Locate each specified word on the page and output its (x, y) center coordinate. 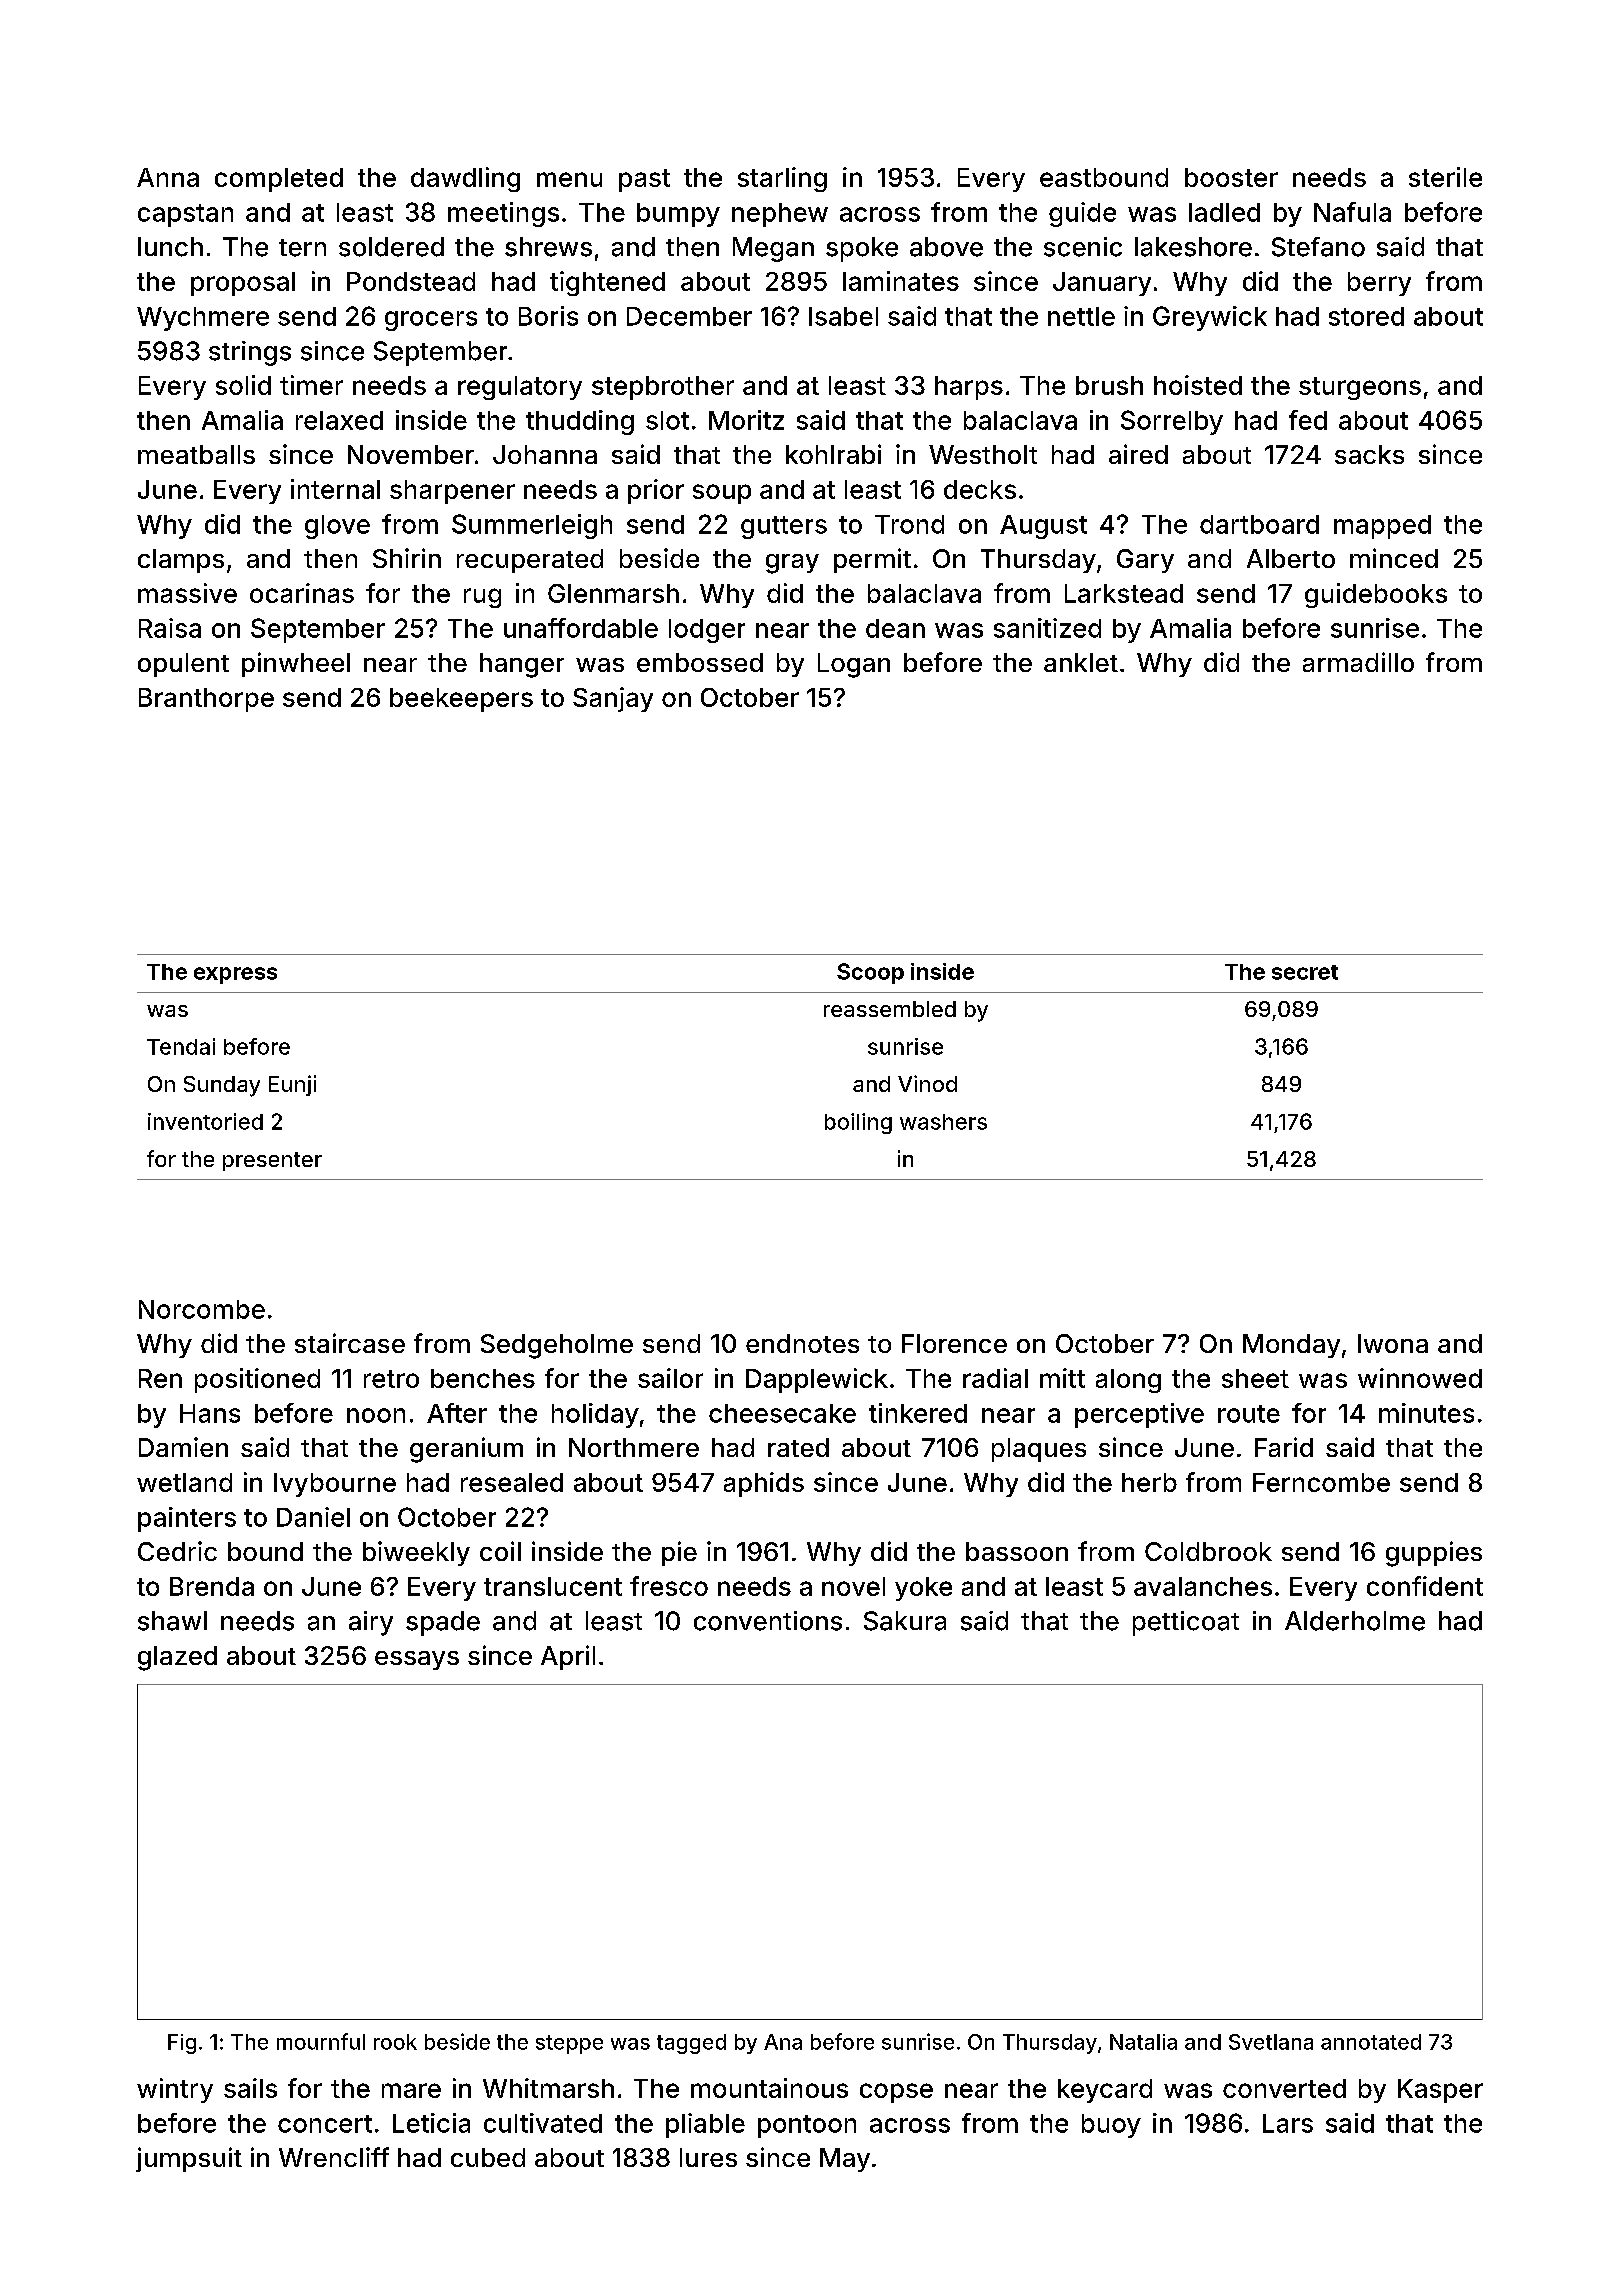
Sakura (905, 1621)
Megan (773, 249)
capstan (185, 215)
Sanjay (613, 699)
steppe (569, 2044)
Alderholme (1355, 1621)
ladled (1224, 212)
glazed (177, 1658)
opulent (183, 665)
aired (1138, 454)
